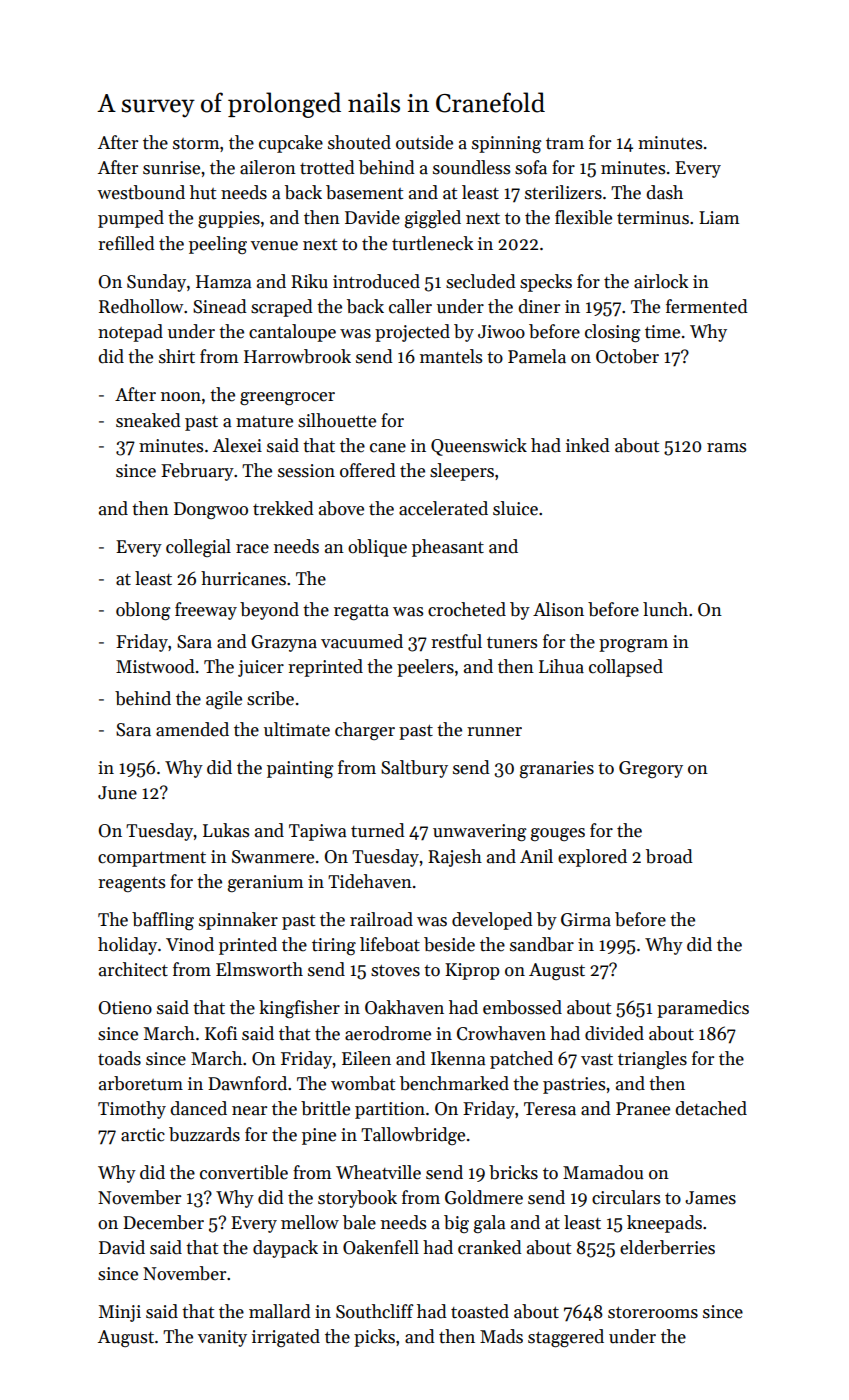 The width and height of the screenshot is (849, 1400). Describe the element at coordinates (550, 1109) in the screenshot. I see `Teresa` at that location.
